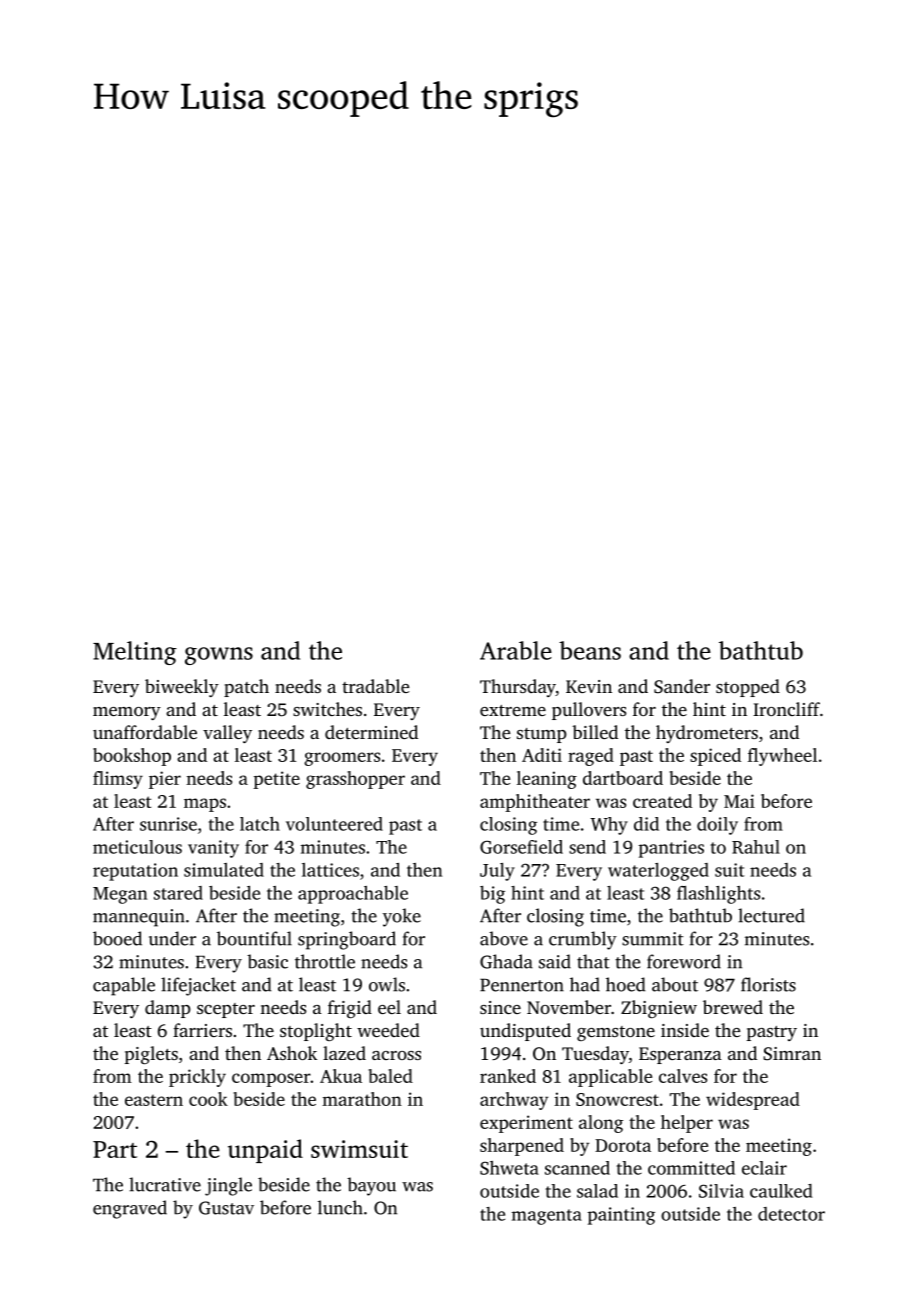 The image size is (924, 1308). Describe the element at coordinates (748, 688) in the image. I see `stopped` at that location.
